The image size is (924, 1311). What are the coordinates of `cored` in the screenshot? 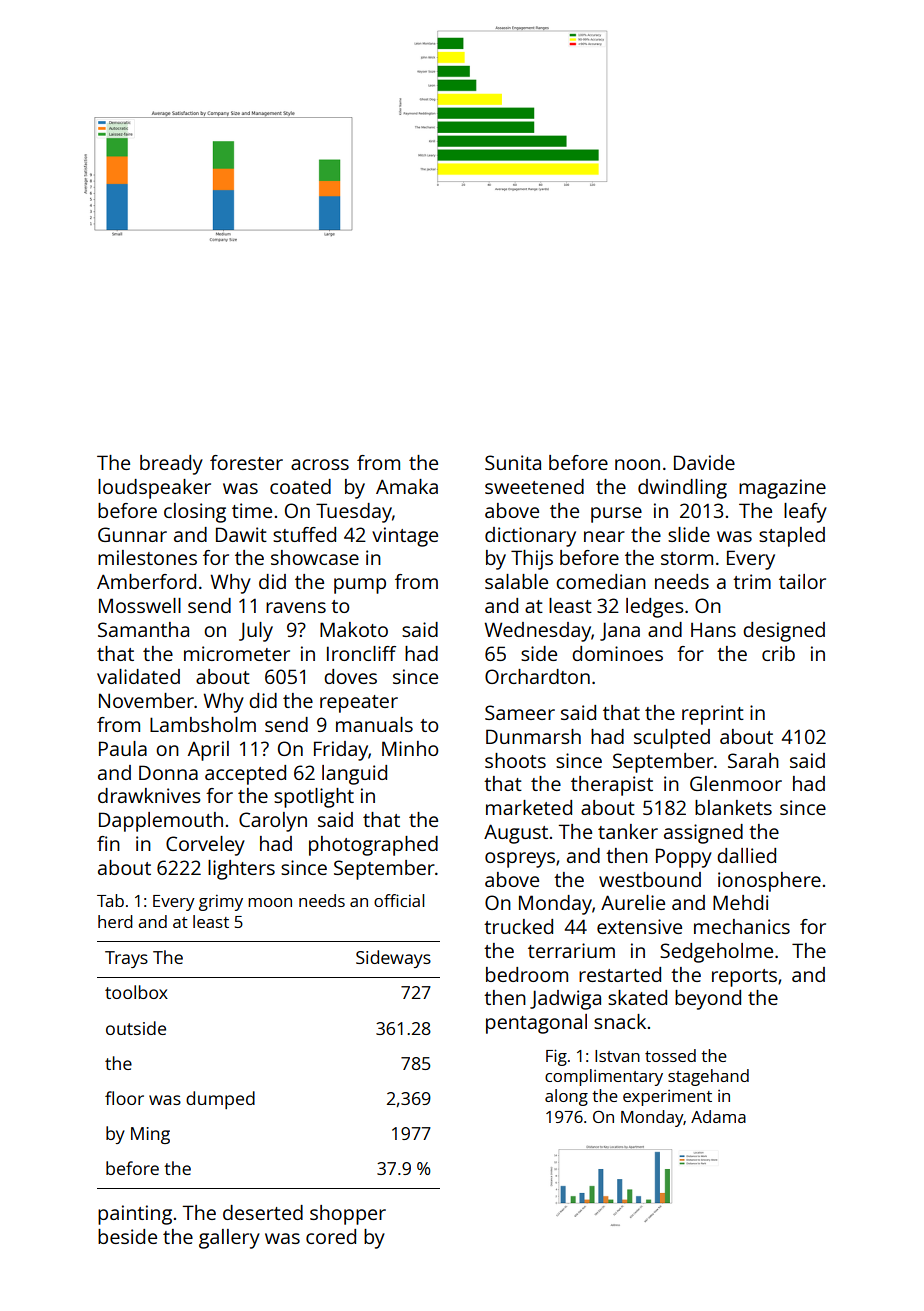 It's located at (331, 1236).
